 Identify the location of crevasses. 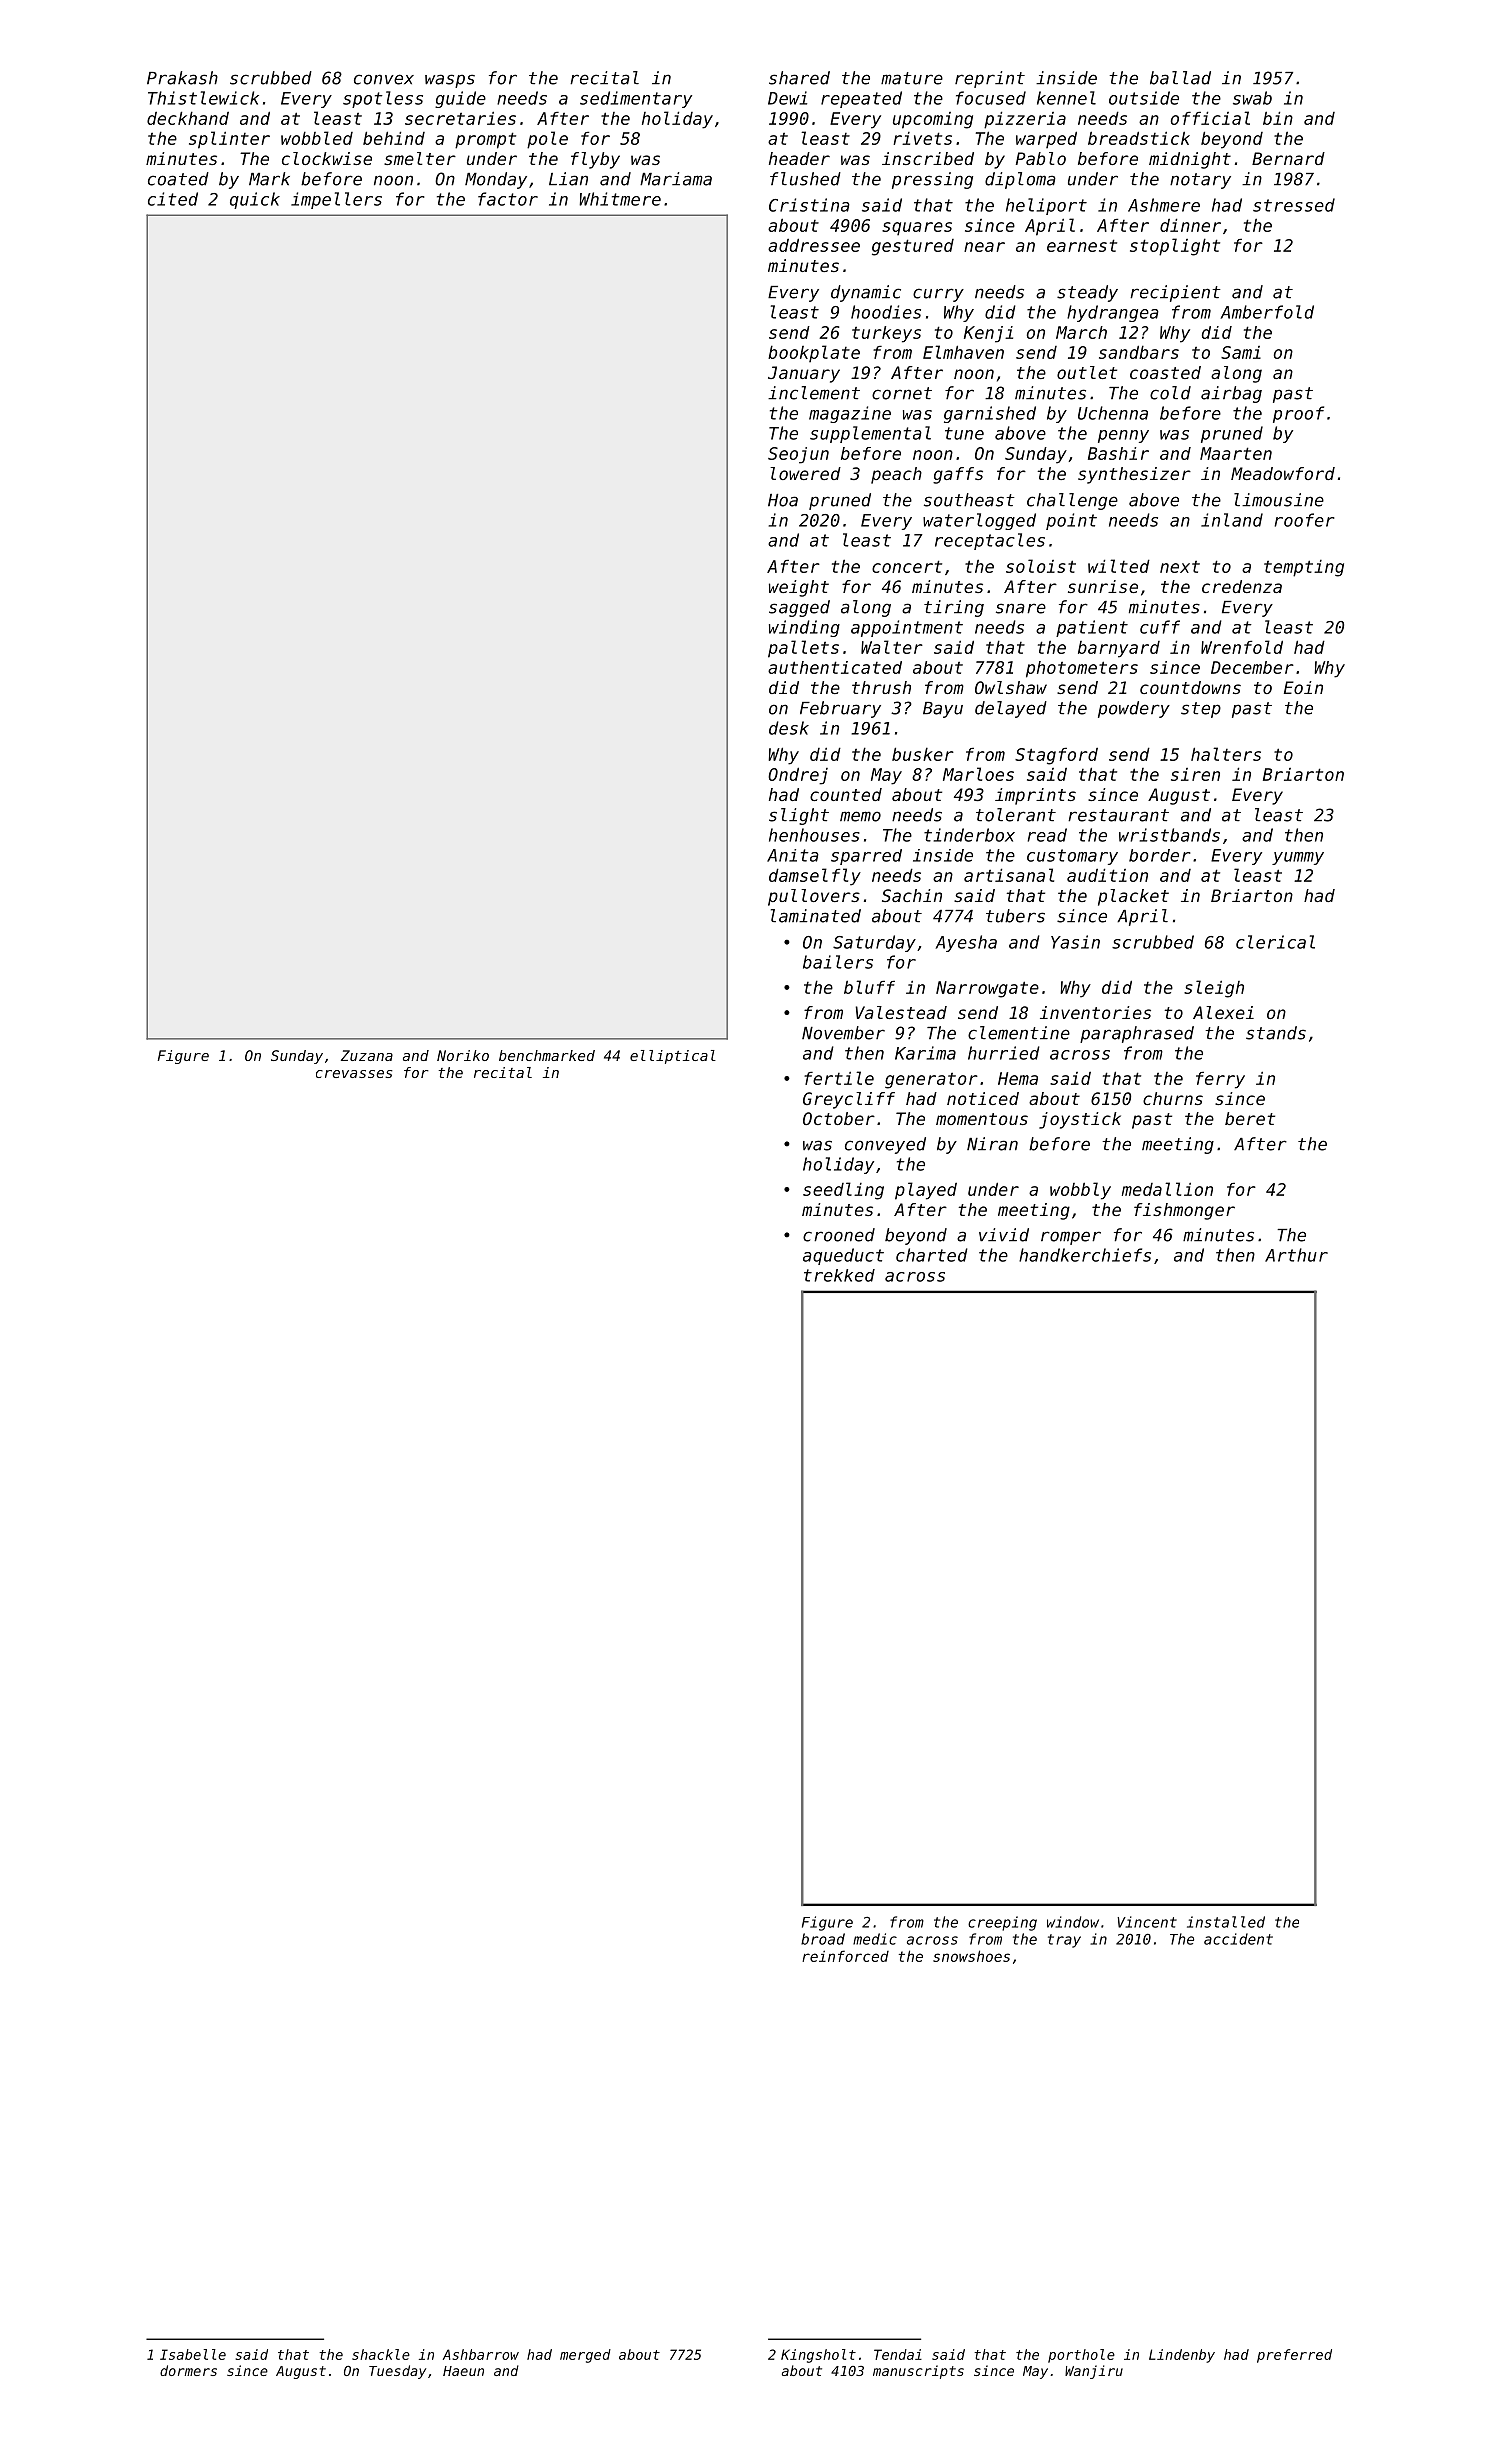
(354, 1074).
